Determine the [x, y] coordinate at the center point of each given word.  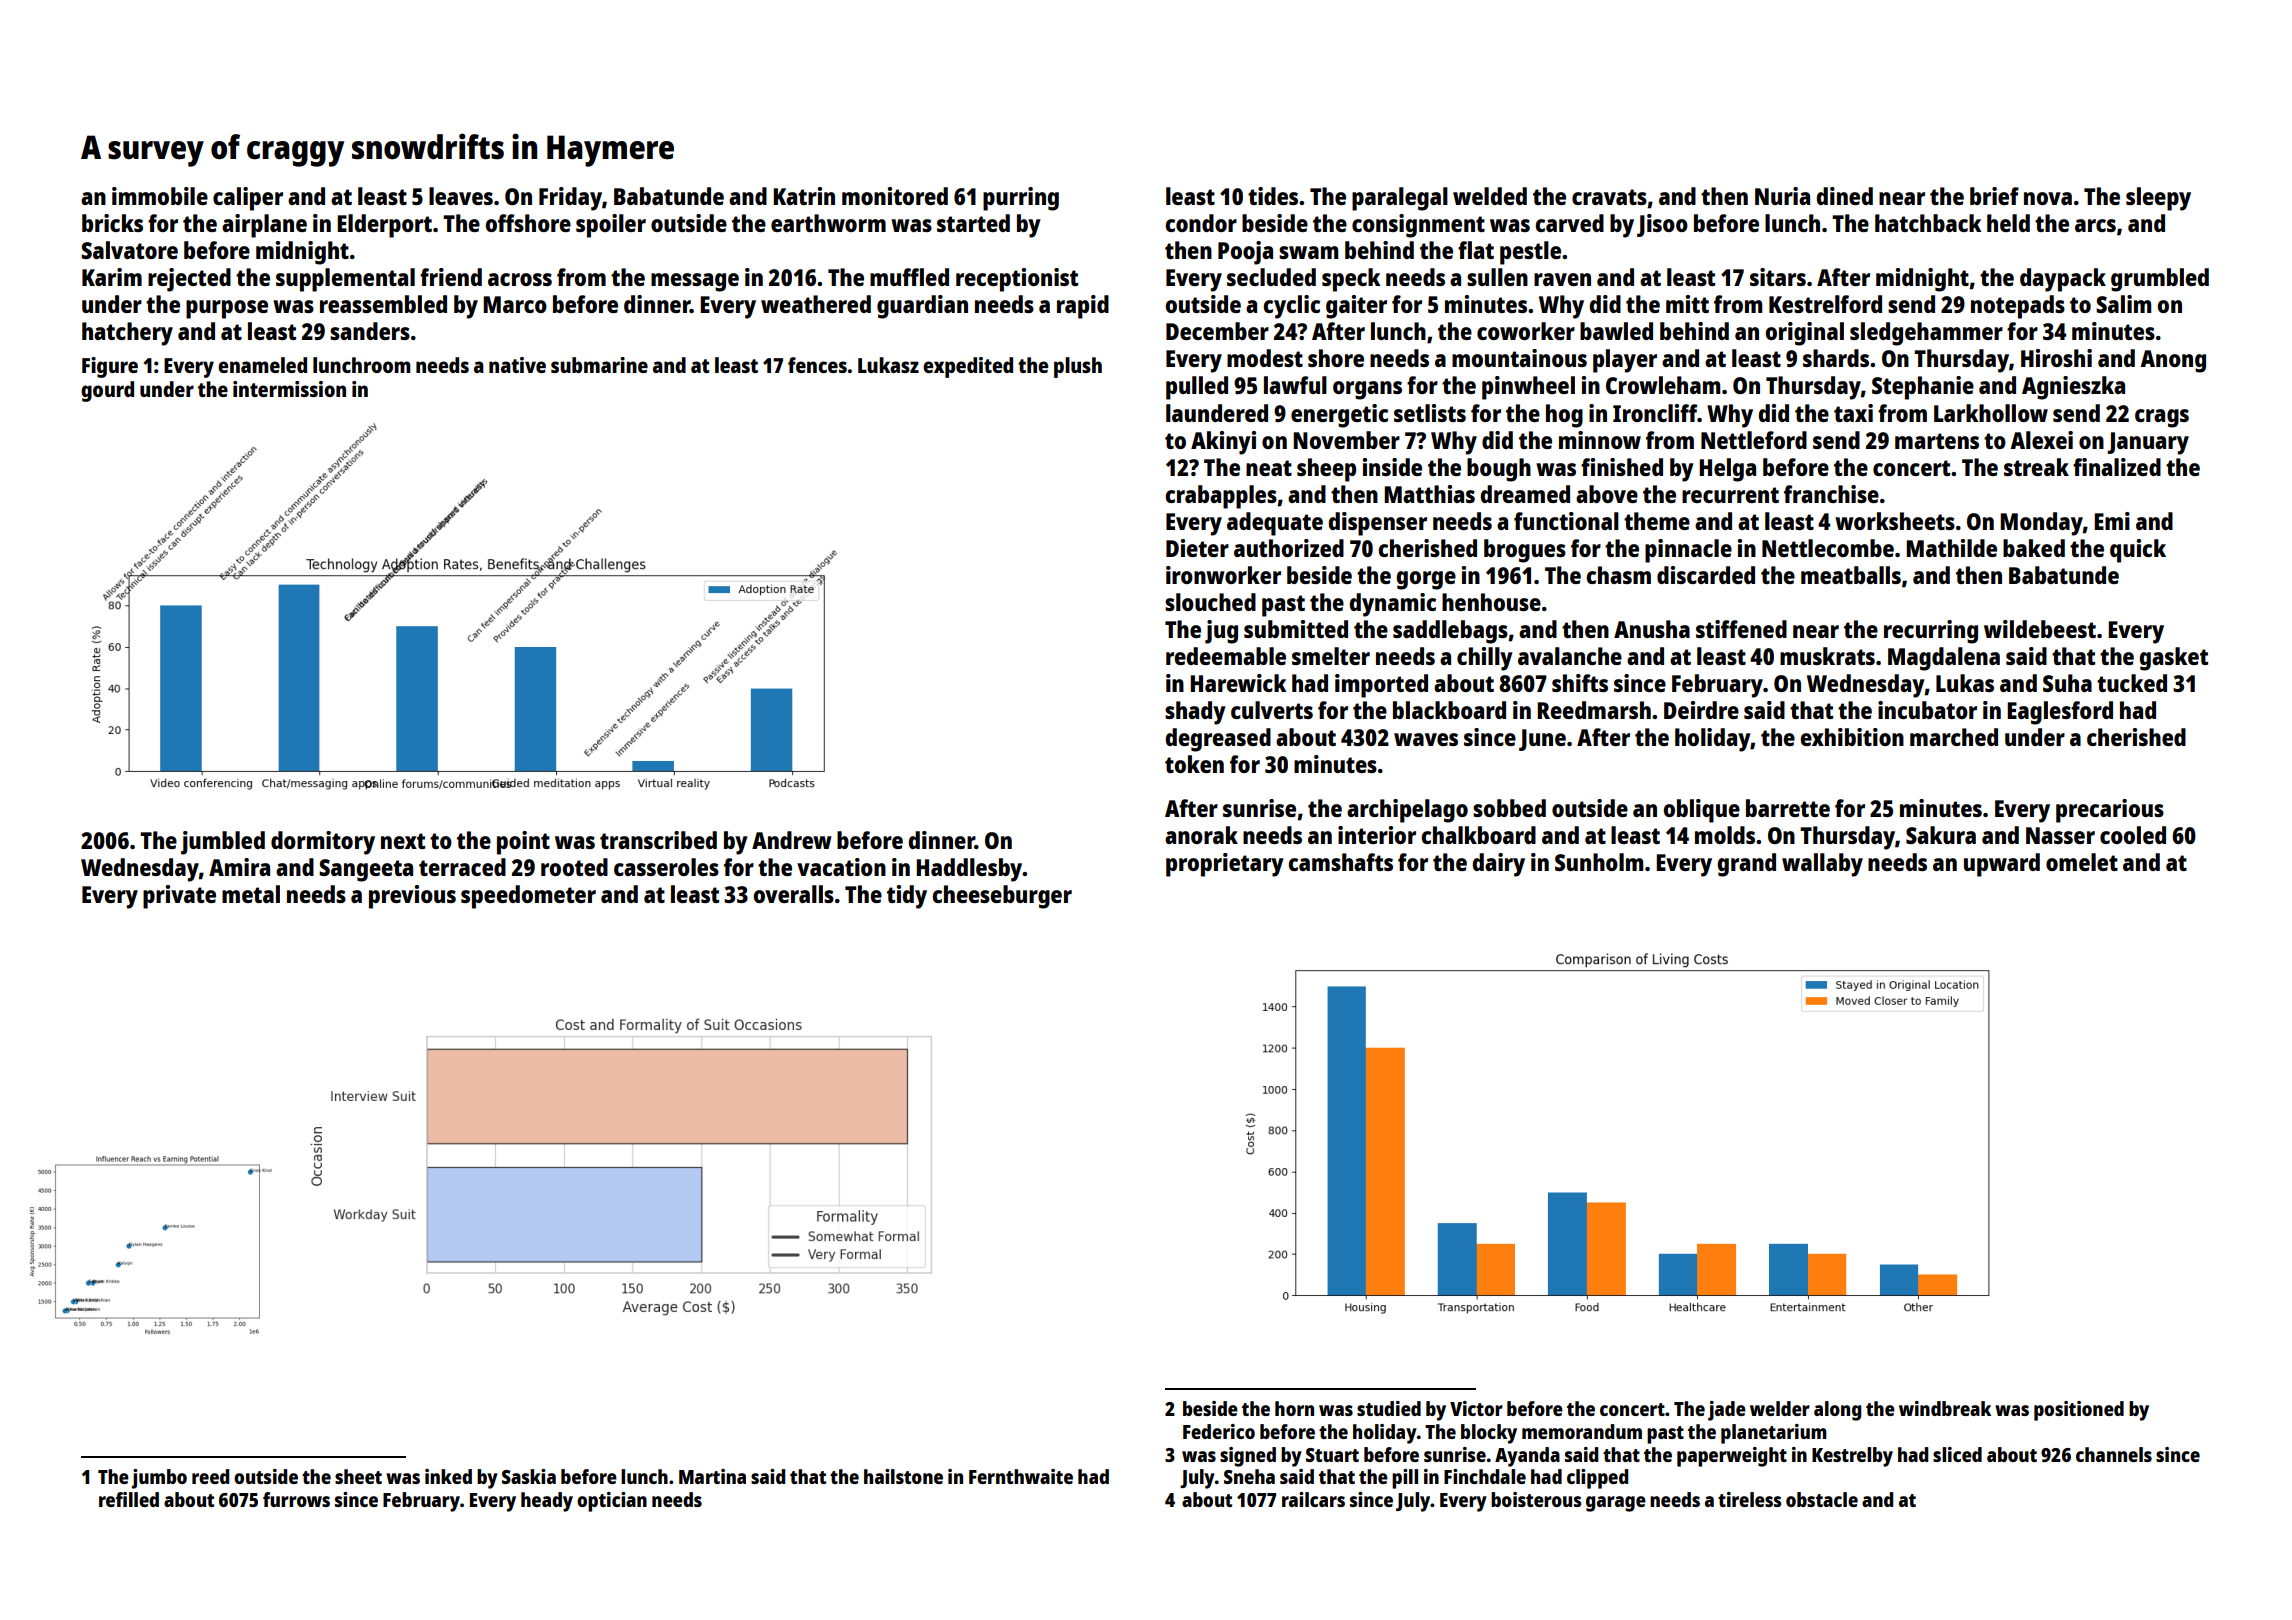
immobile [160, 196]
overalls [793, 894]
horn [1294, 1408]
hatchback [1928, 223]
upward [2002, 865]
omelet [2082, 862]
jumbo [159, 1479]
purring [1021, 199]
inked [448, 1476]
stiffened [1741, 629]
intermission [289, 389]
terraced [462, 867]
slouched [1210, 602]
